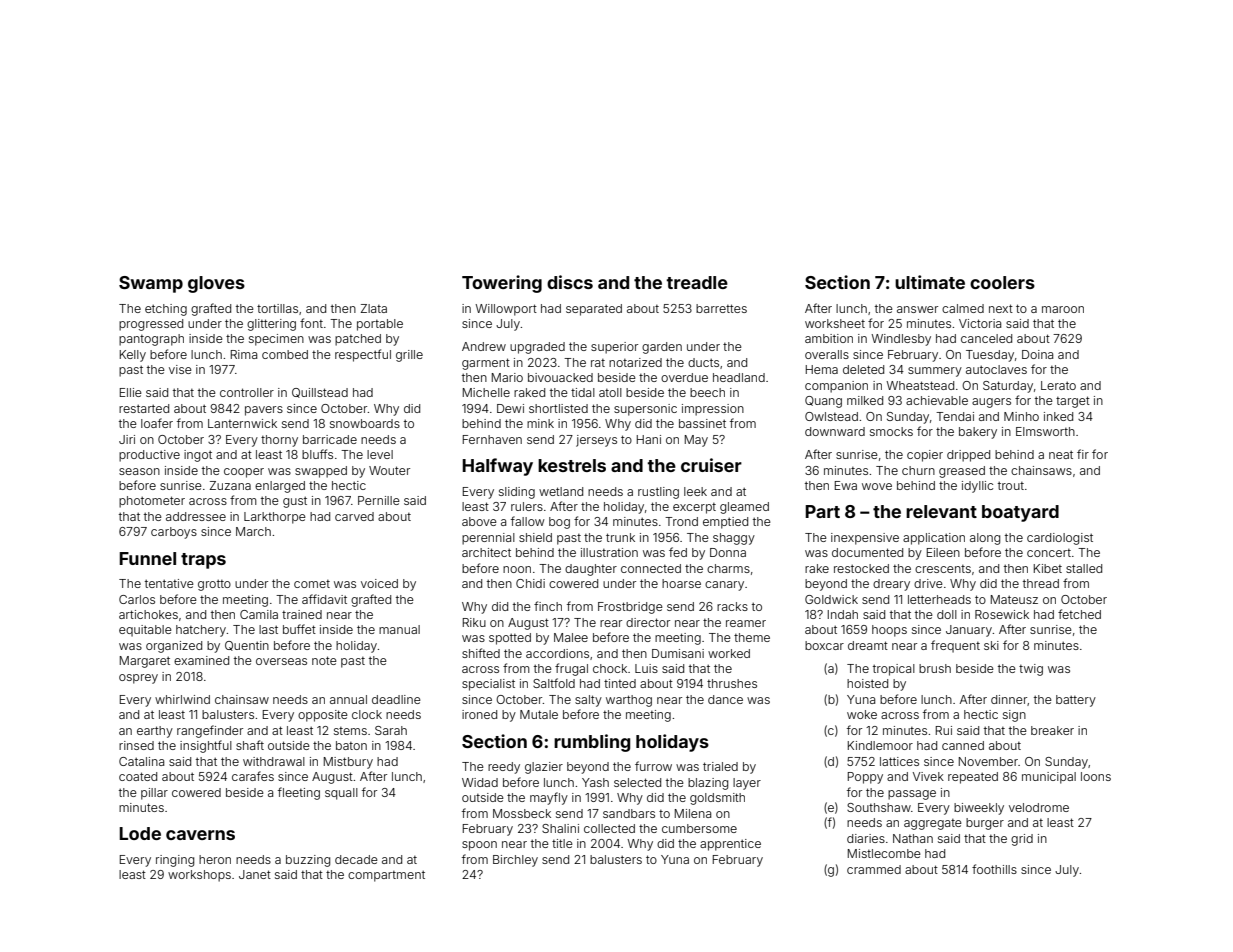  I want to click on woke, so click(862, 714).
